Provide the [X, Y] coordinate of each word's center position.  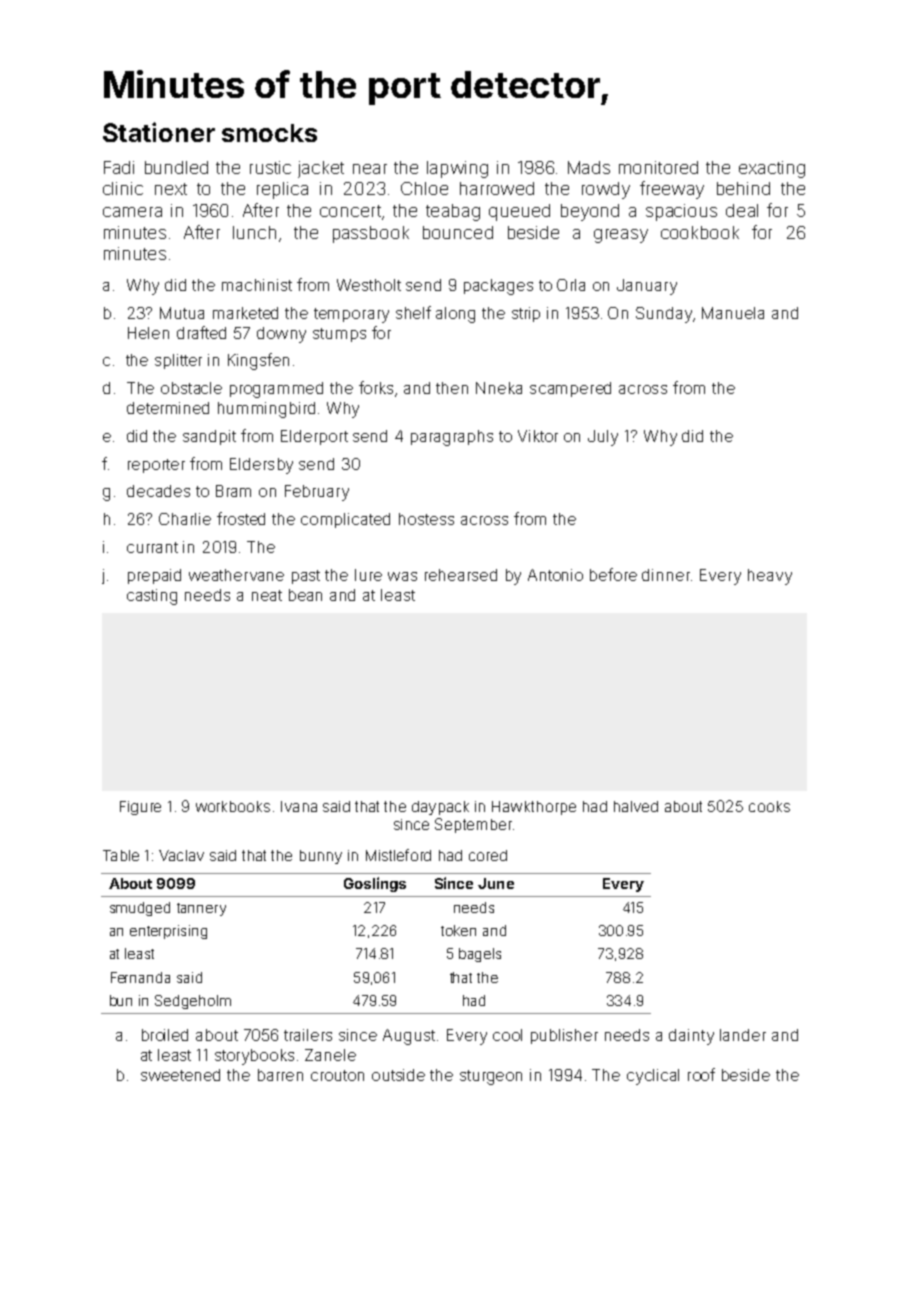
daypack [440, 808]
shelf [413, 312]
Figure [140, 808]
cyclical [653, 1077]
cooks [769, 806]
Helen [148, 333]
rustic [270, 167]
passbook [371, 234]
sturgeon [491, 1077]
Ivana [299, 806]
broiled [165, 1035]
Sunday [664, 315]
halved [636, 806]
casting [152, 597]
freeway [672, 190]
